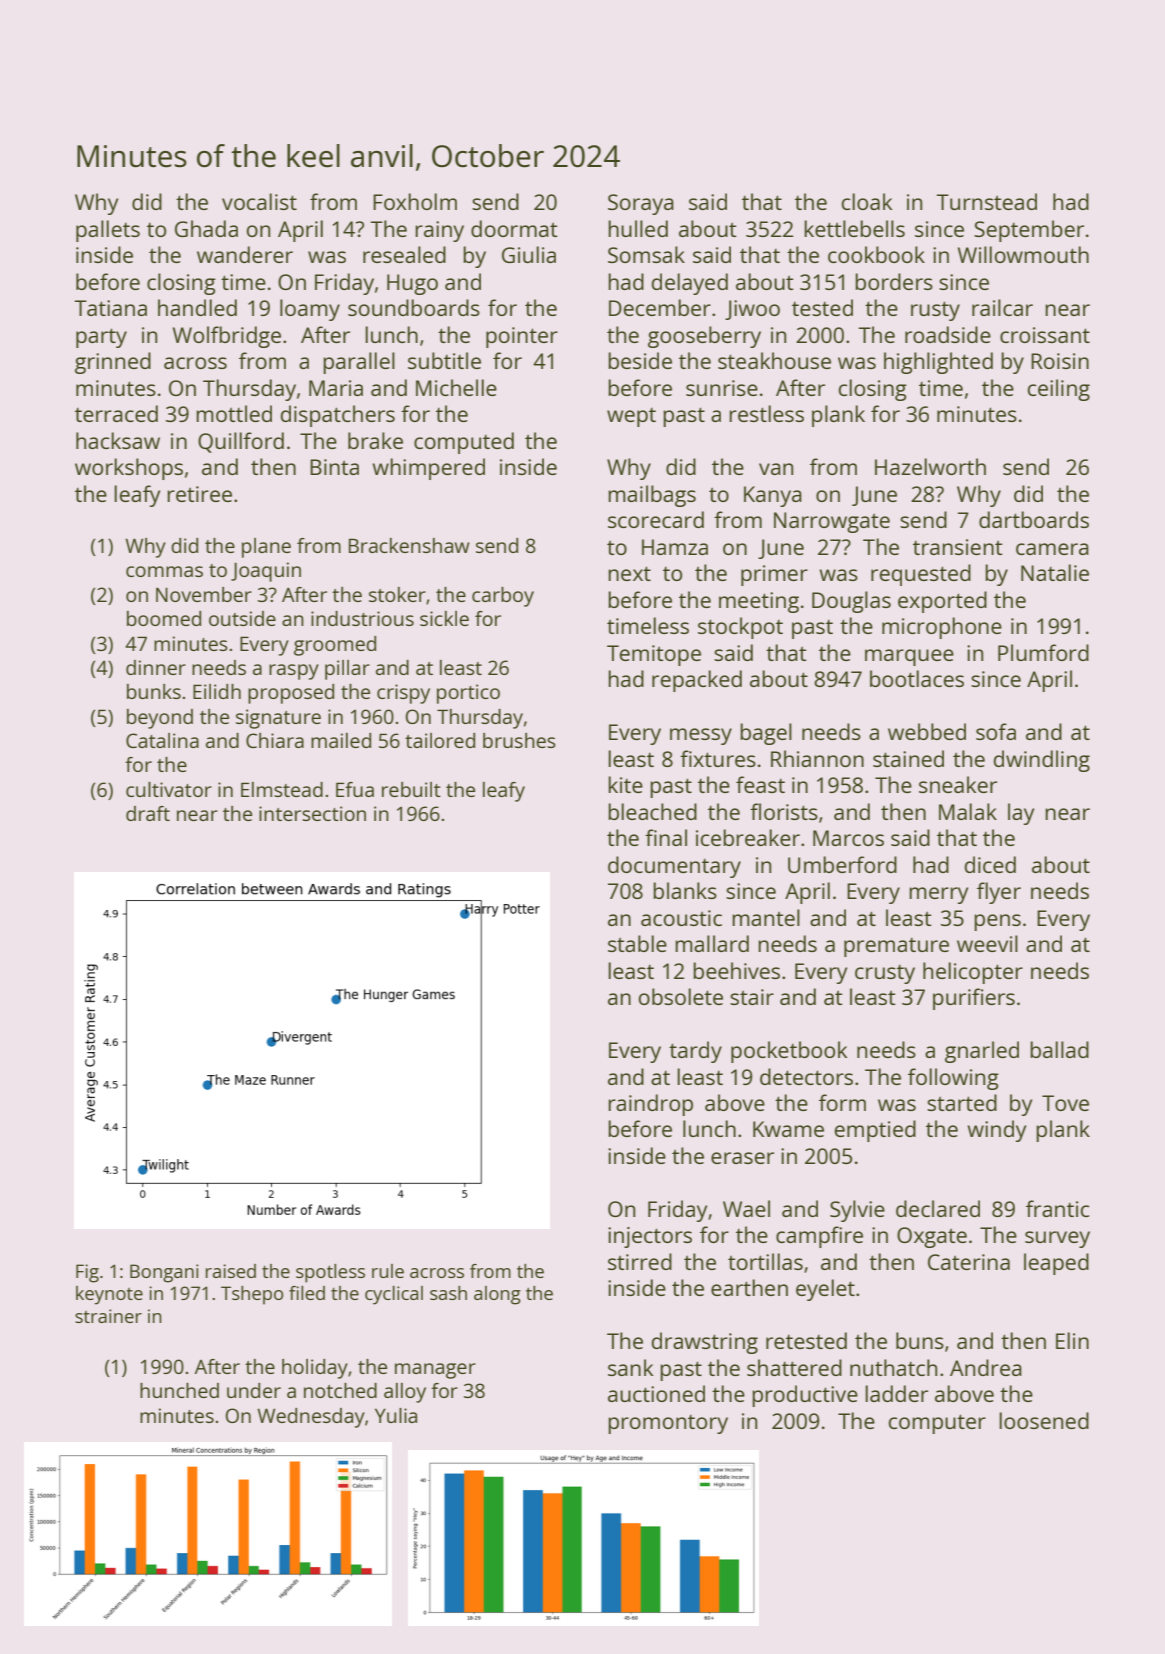 This screenshot has width=1165, height=1654. I want to click on computed, so click(464, 443).
